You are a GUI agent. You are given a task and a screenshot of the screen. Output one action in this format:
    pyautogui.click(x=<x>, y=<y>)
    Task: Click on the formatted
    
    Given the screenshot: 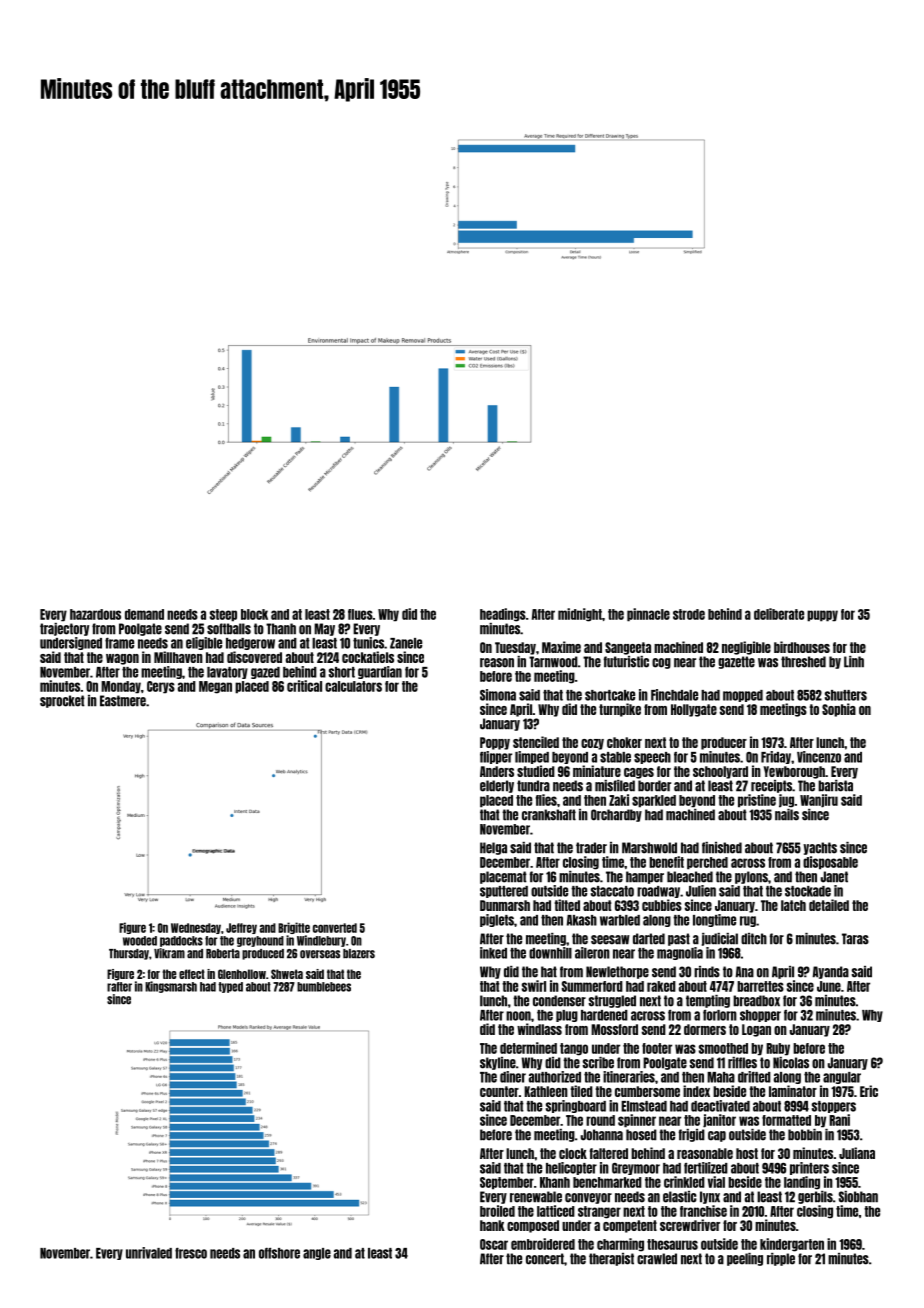 What is the action you would take?
    pyautogui.click(x=786, y=1120)
